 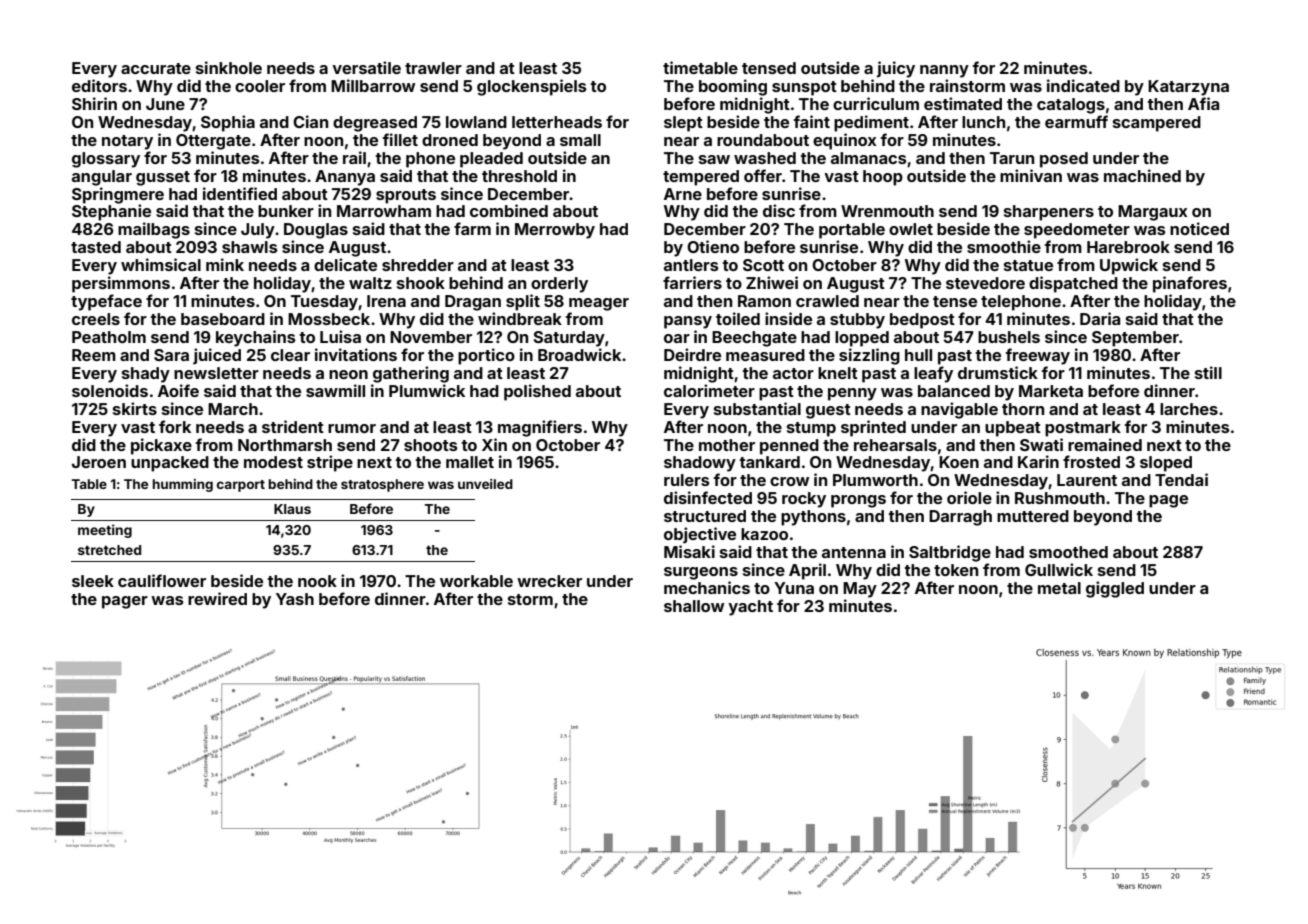 What do you see at coordinates (1083, 85) in the screenshot?
I see `indicated` at bounding box center [1083, 85].
